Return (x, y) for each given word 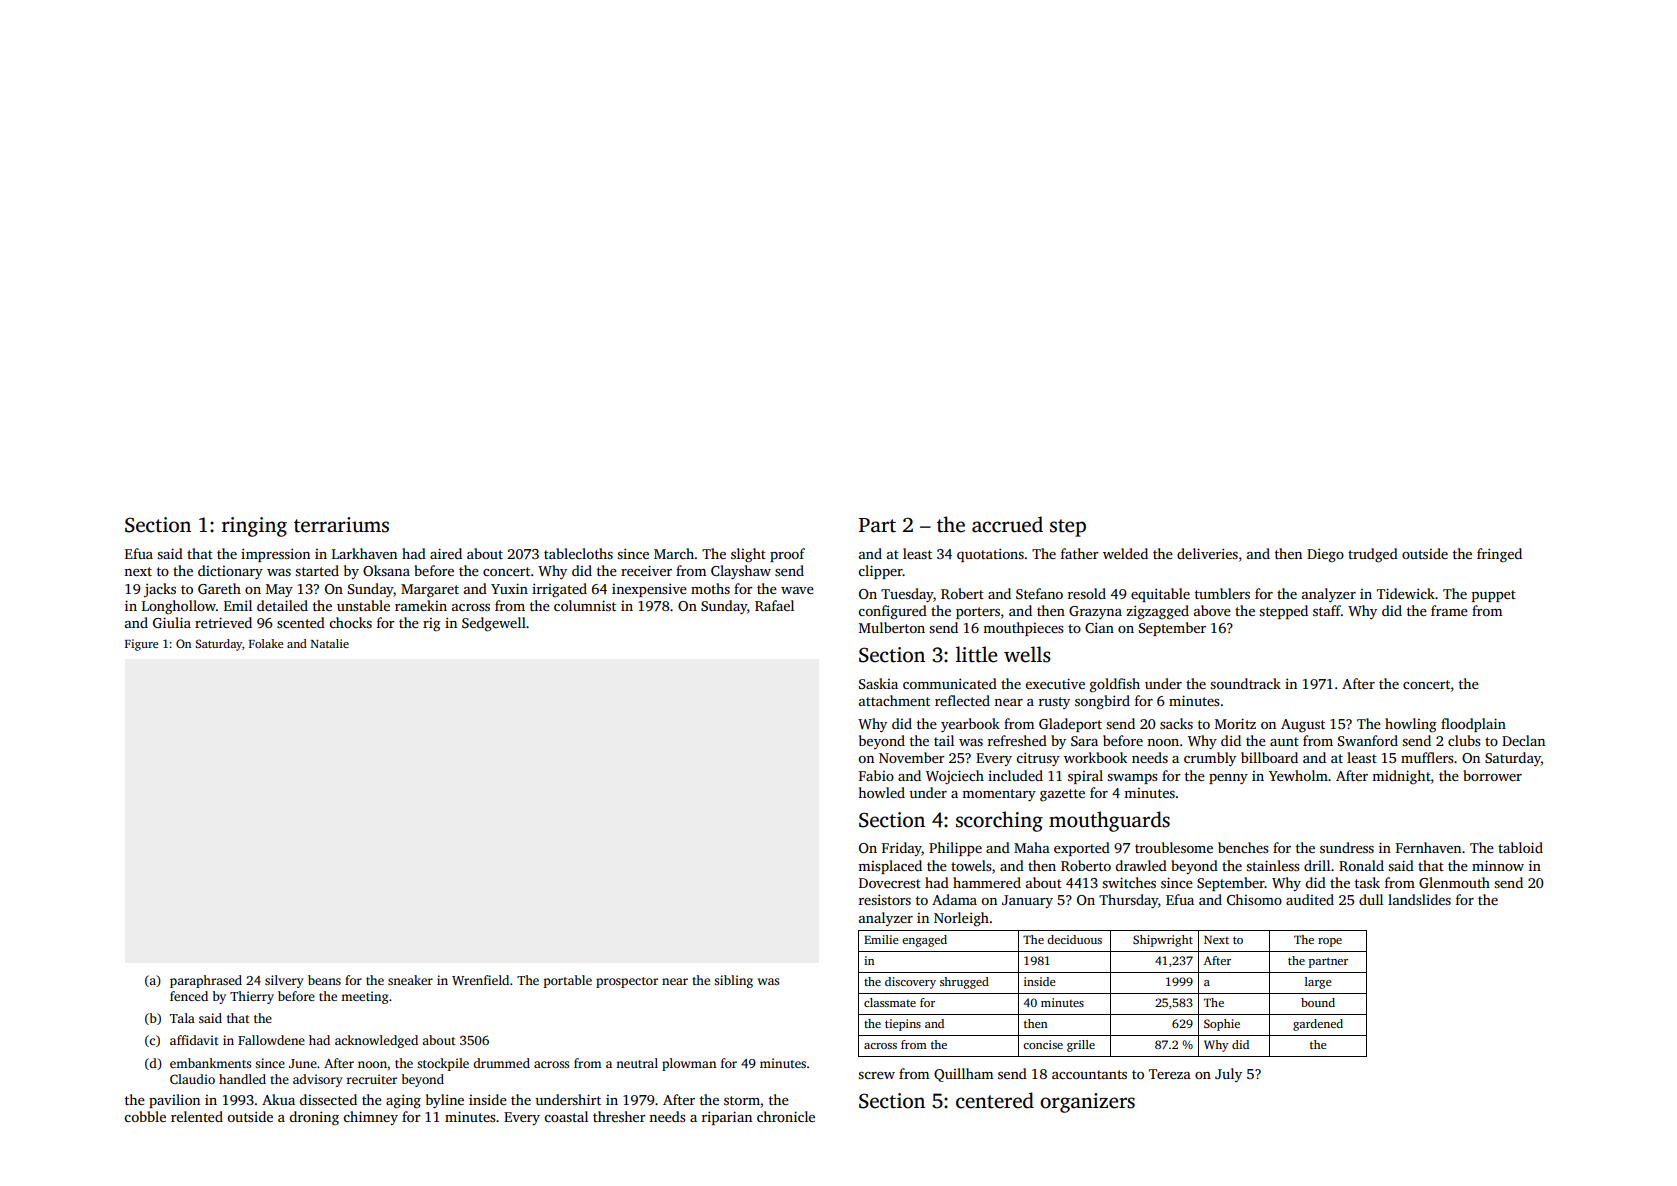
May (279, 590)
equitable (1160, 595)
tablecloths (578, 553)
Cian (1099, 627)
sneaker (410, 980)
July (1228, 1075)
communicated (950, 683)
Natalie (330, 643)
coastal (566, 1116)
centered (995, 1100)
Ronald (1361, 865)
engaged (924, 941)
